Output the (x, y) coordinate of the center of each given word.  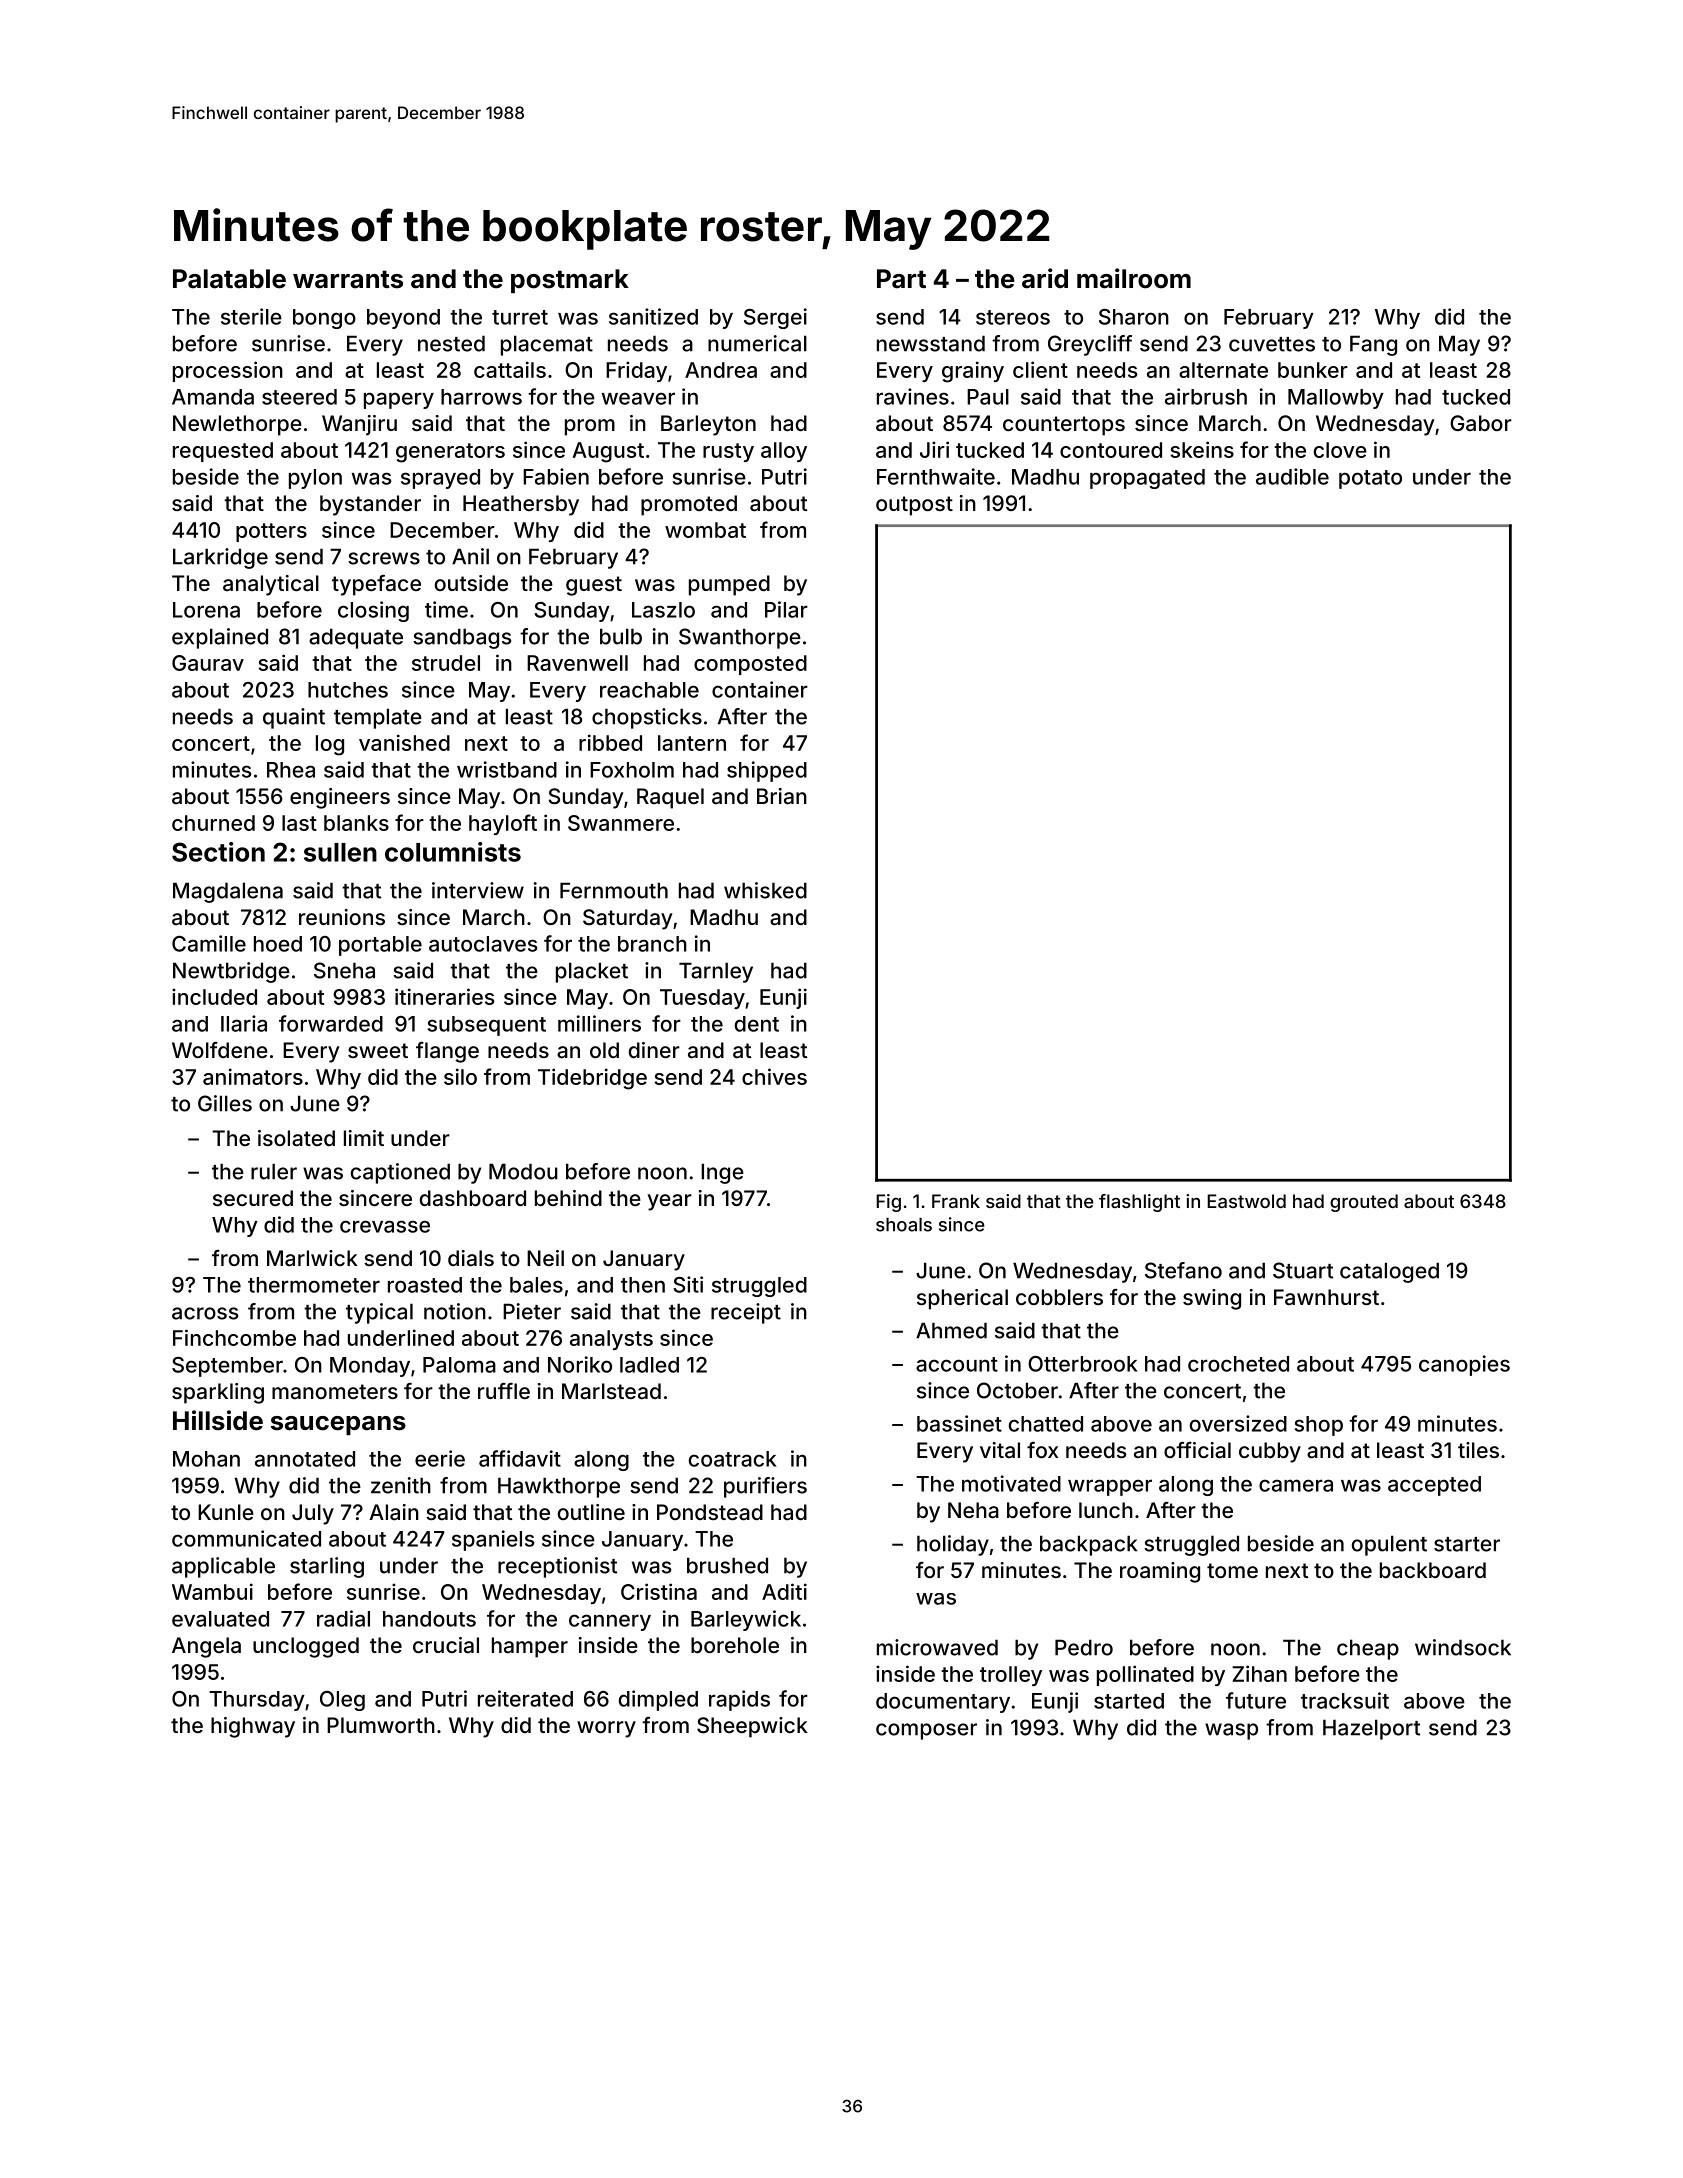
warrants (348, 279)
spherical (962, 1299)
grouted (1364, 1203)
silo (460, 1076)
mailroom (1134, 278)
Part (901, 279)
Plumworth (381, 1725)
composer (926, 1731)
